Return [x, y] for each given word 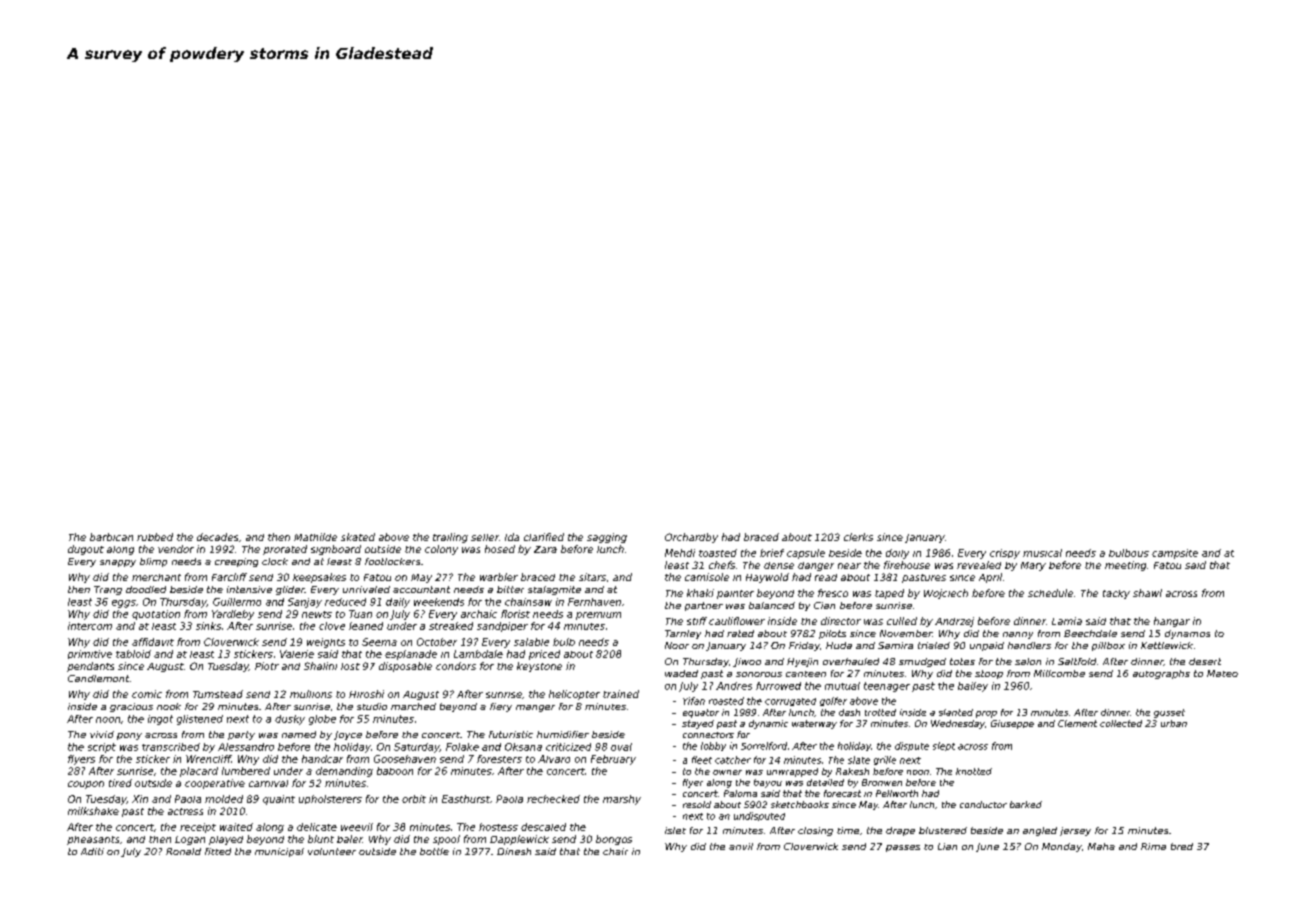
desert [1205, 661]
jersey [1075, 831]
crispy [1005, 554]
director [841, 621]
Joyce [348, 735]
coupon [86, 785]
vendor [176, 549]
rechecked [553, 799]
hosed [500, 549]
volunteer [332, 851]
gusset [1169, 713]
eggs [124, 604]
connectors [708, 735]
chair [615, 851]
